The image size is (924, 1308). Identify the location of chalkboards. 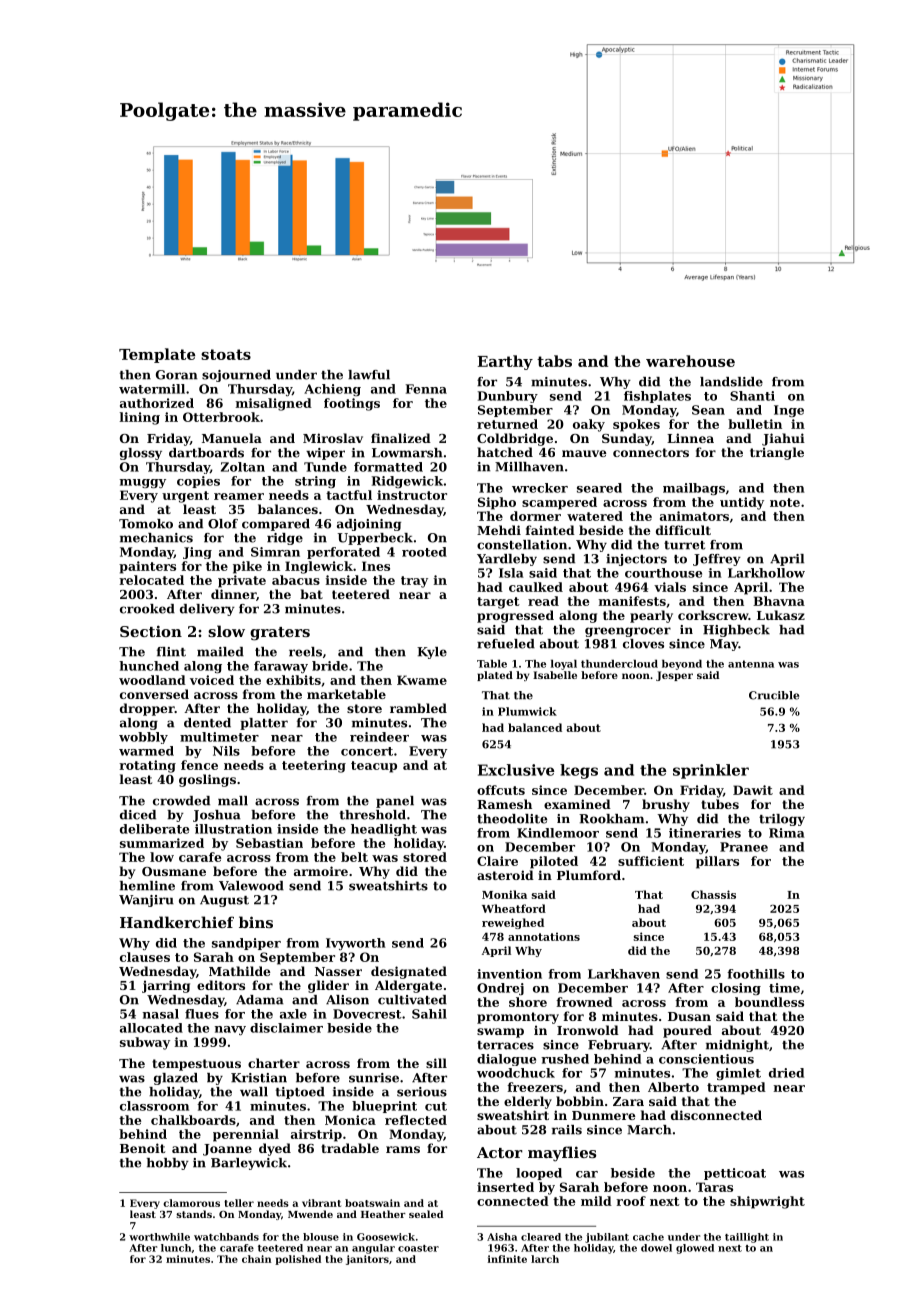
(193, 1120).
